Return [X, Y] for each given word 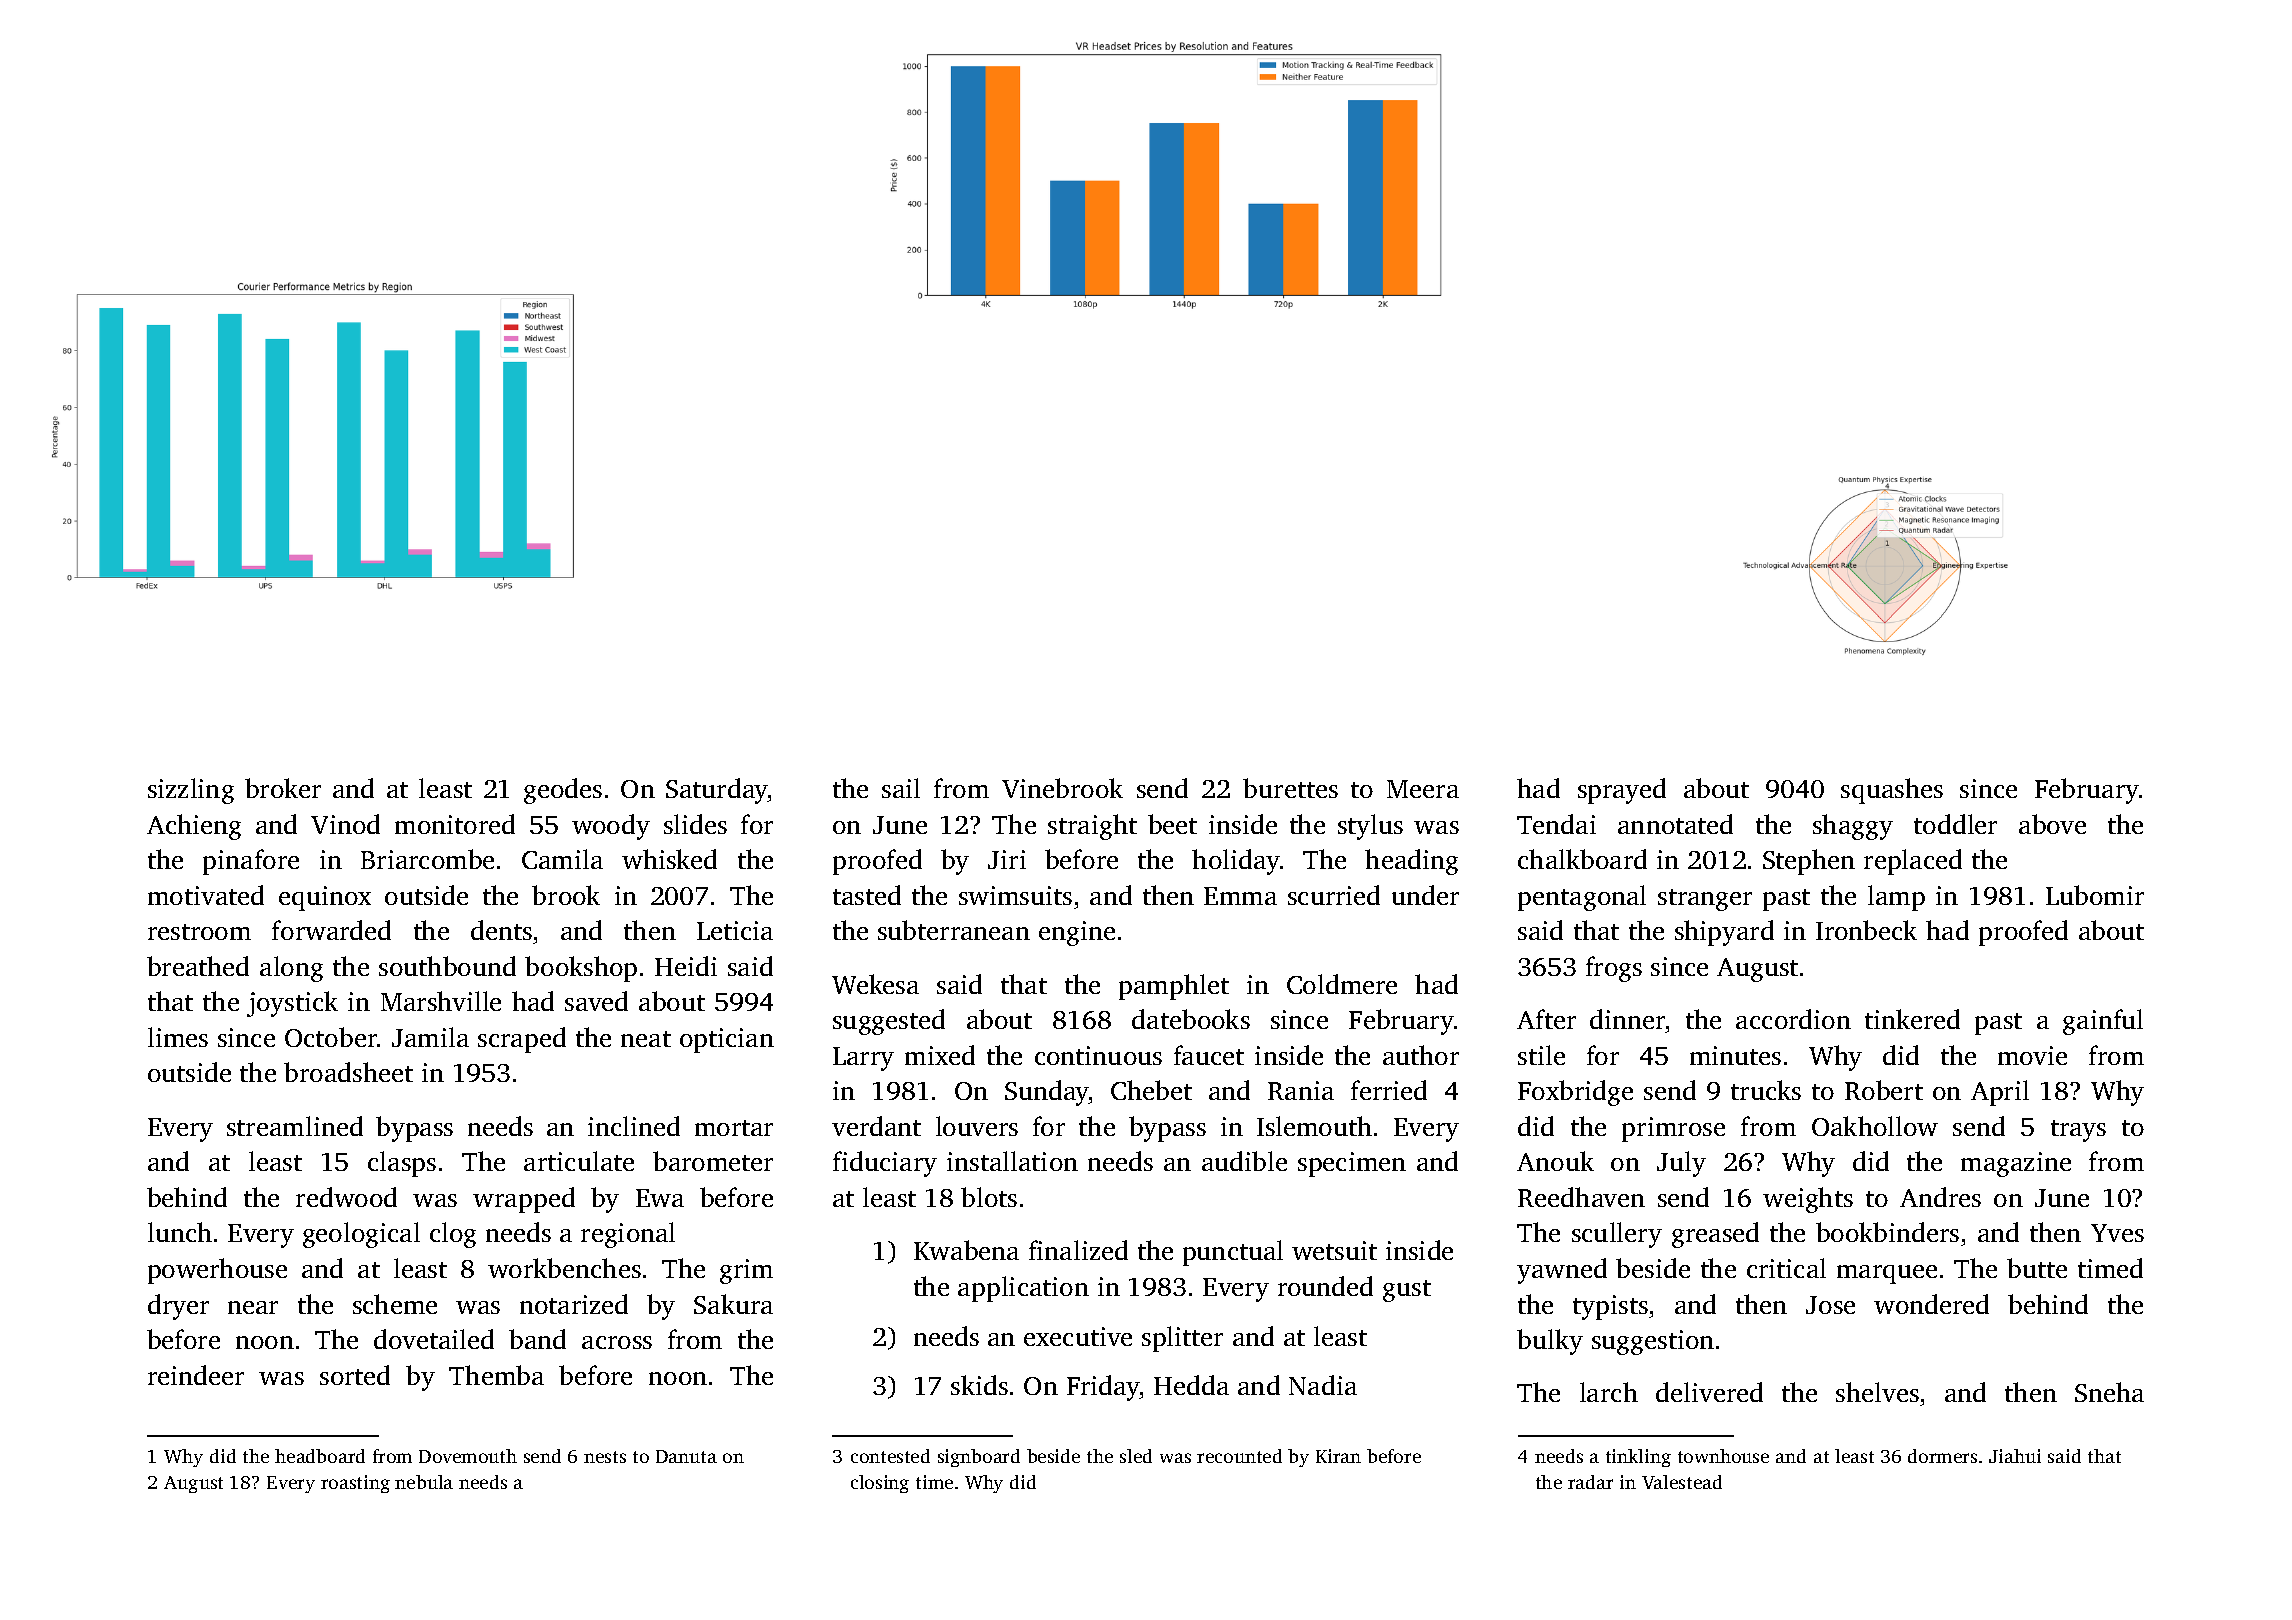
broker [283, 788]
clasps [402, 1164]
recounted [1239, 1456]
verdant [876, 1126]
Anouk [1555, 1161]
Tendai [1556, 824]
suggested [889, 1022]
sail [901, 788]
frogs [1614, 969]
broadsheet [348, 1072]
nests [605, 1457]
